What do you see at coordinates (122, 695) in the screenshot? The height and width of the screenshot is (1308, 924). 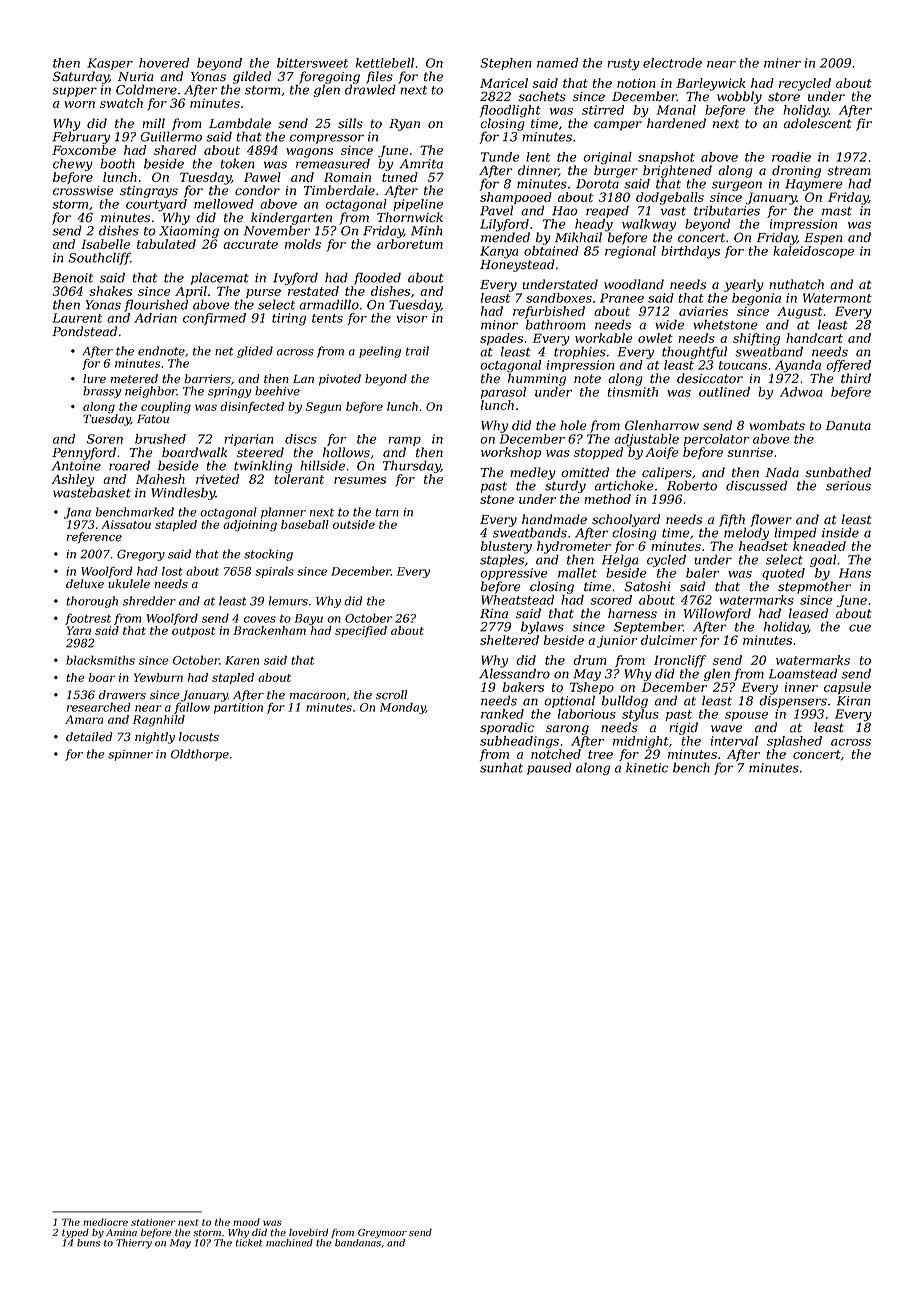 I see `drawers` at bounding box center [122, 695].
